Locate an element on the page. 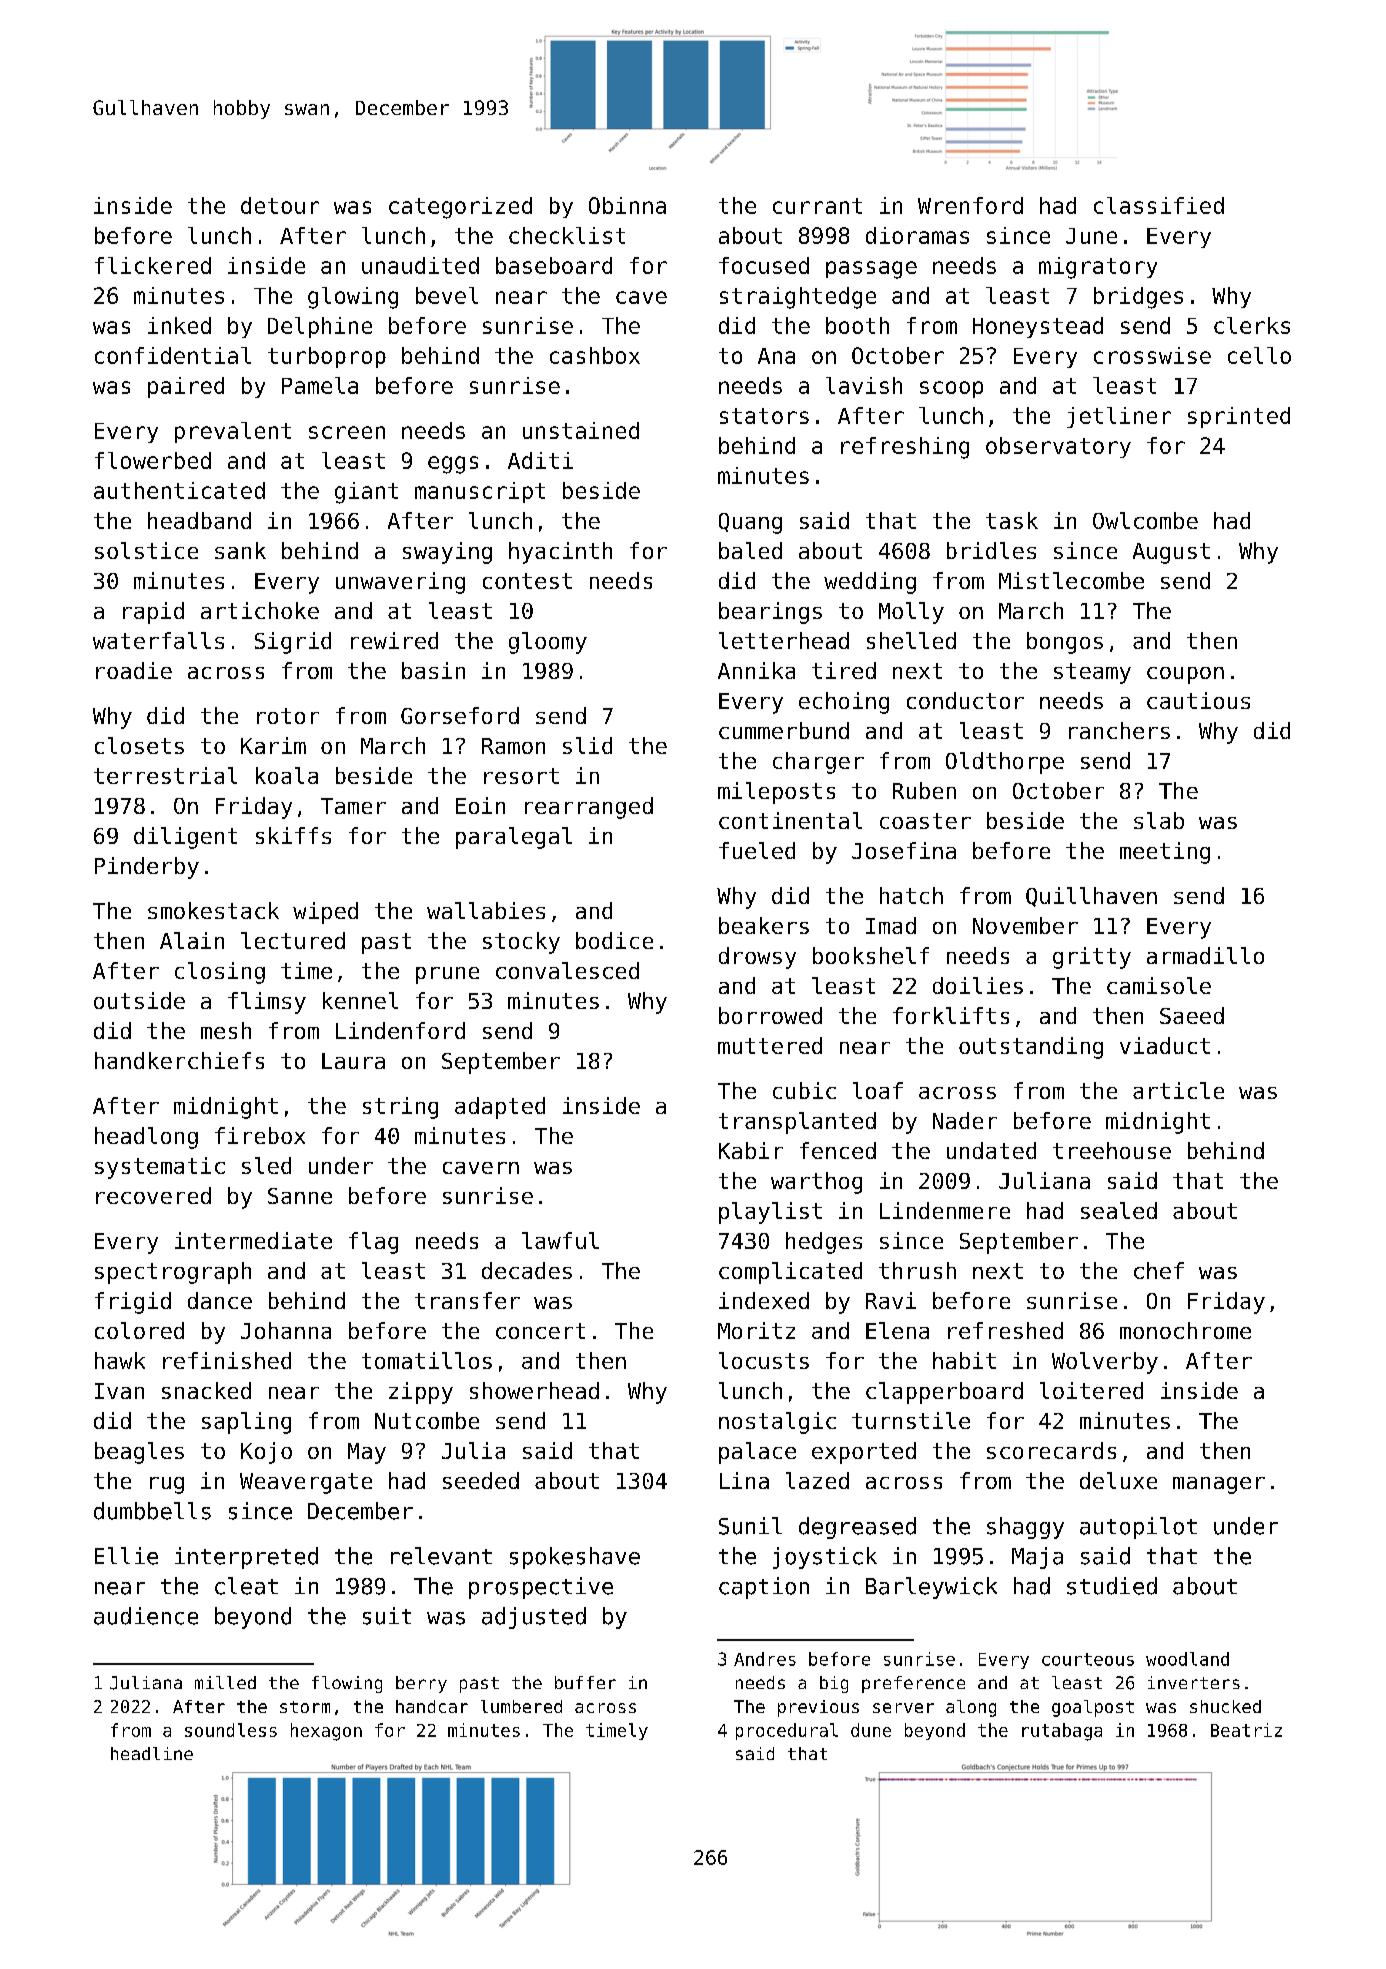  rapid is located at coordinates (153, 613).
